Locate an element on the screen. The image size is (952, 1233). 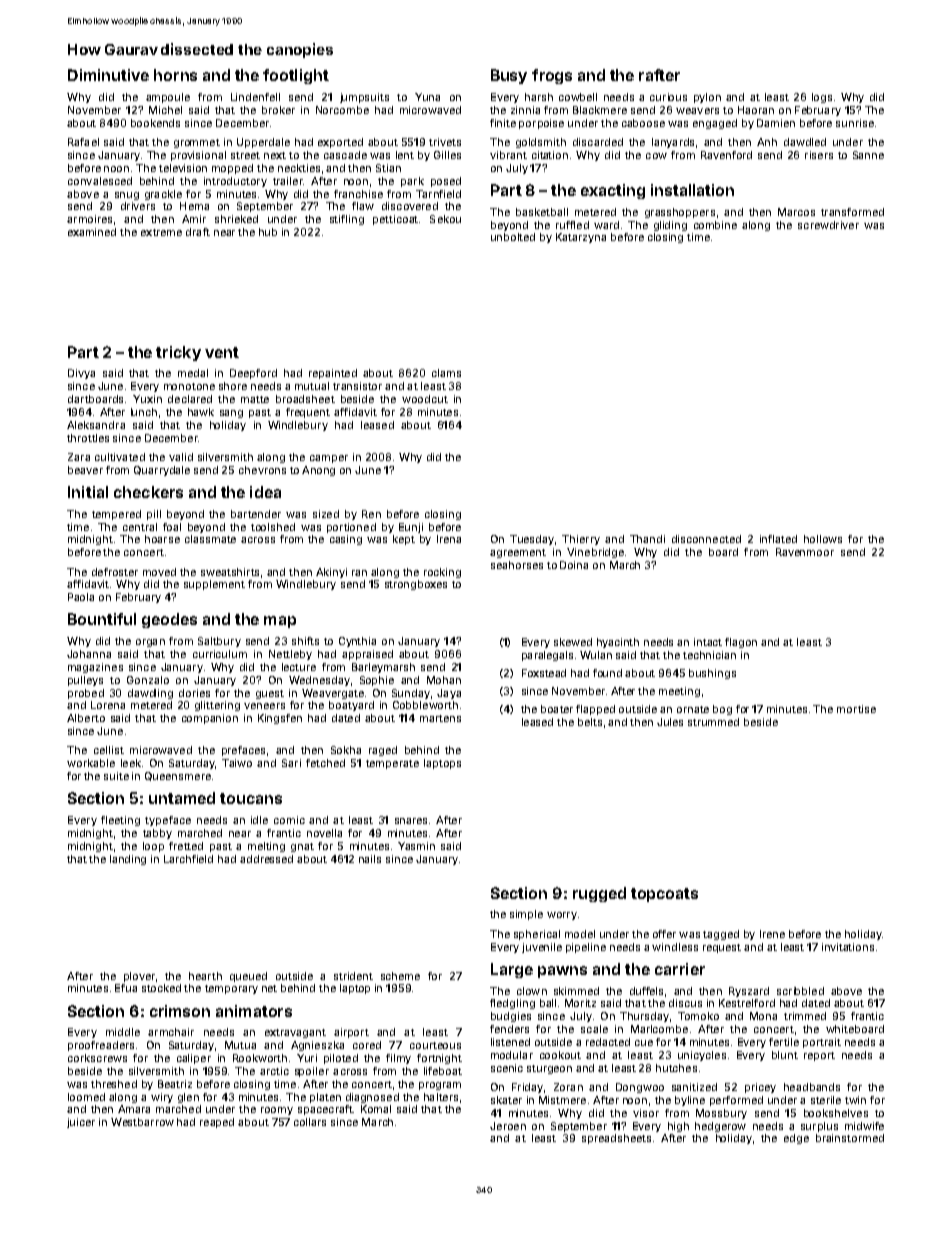
Divya is located at coordinates (81, 374).
